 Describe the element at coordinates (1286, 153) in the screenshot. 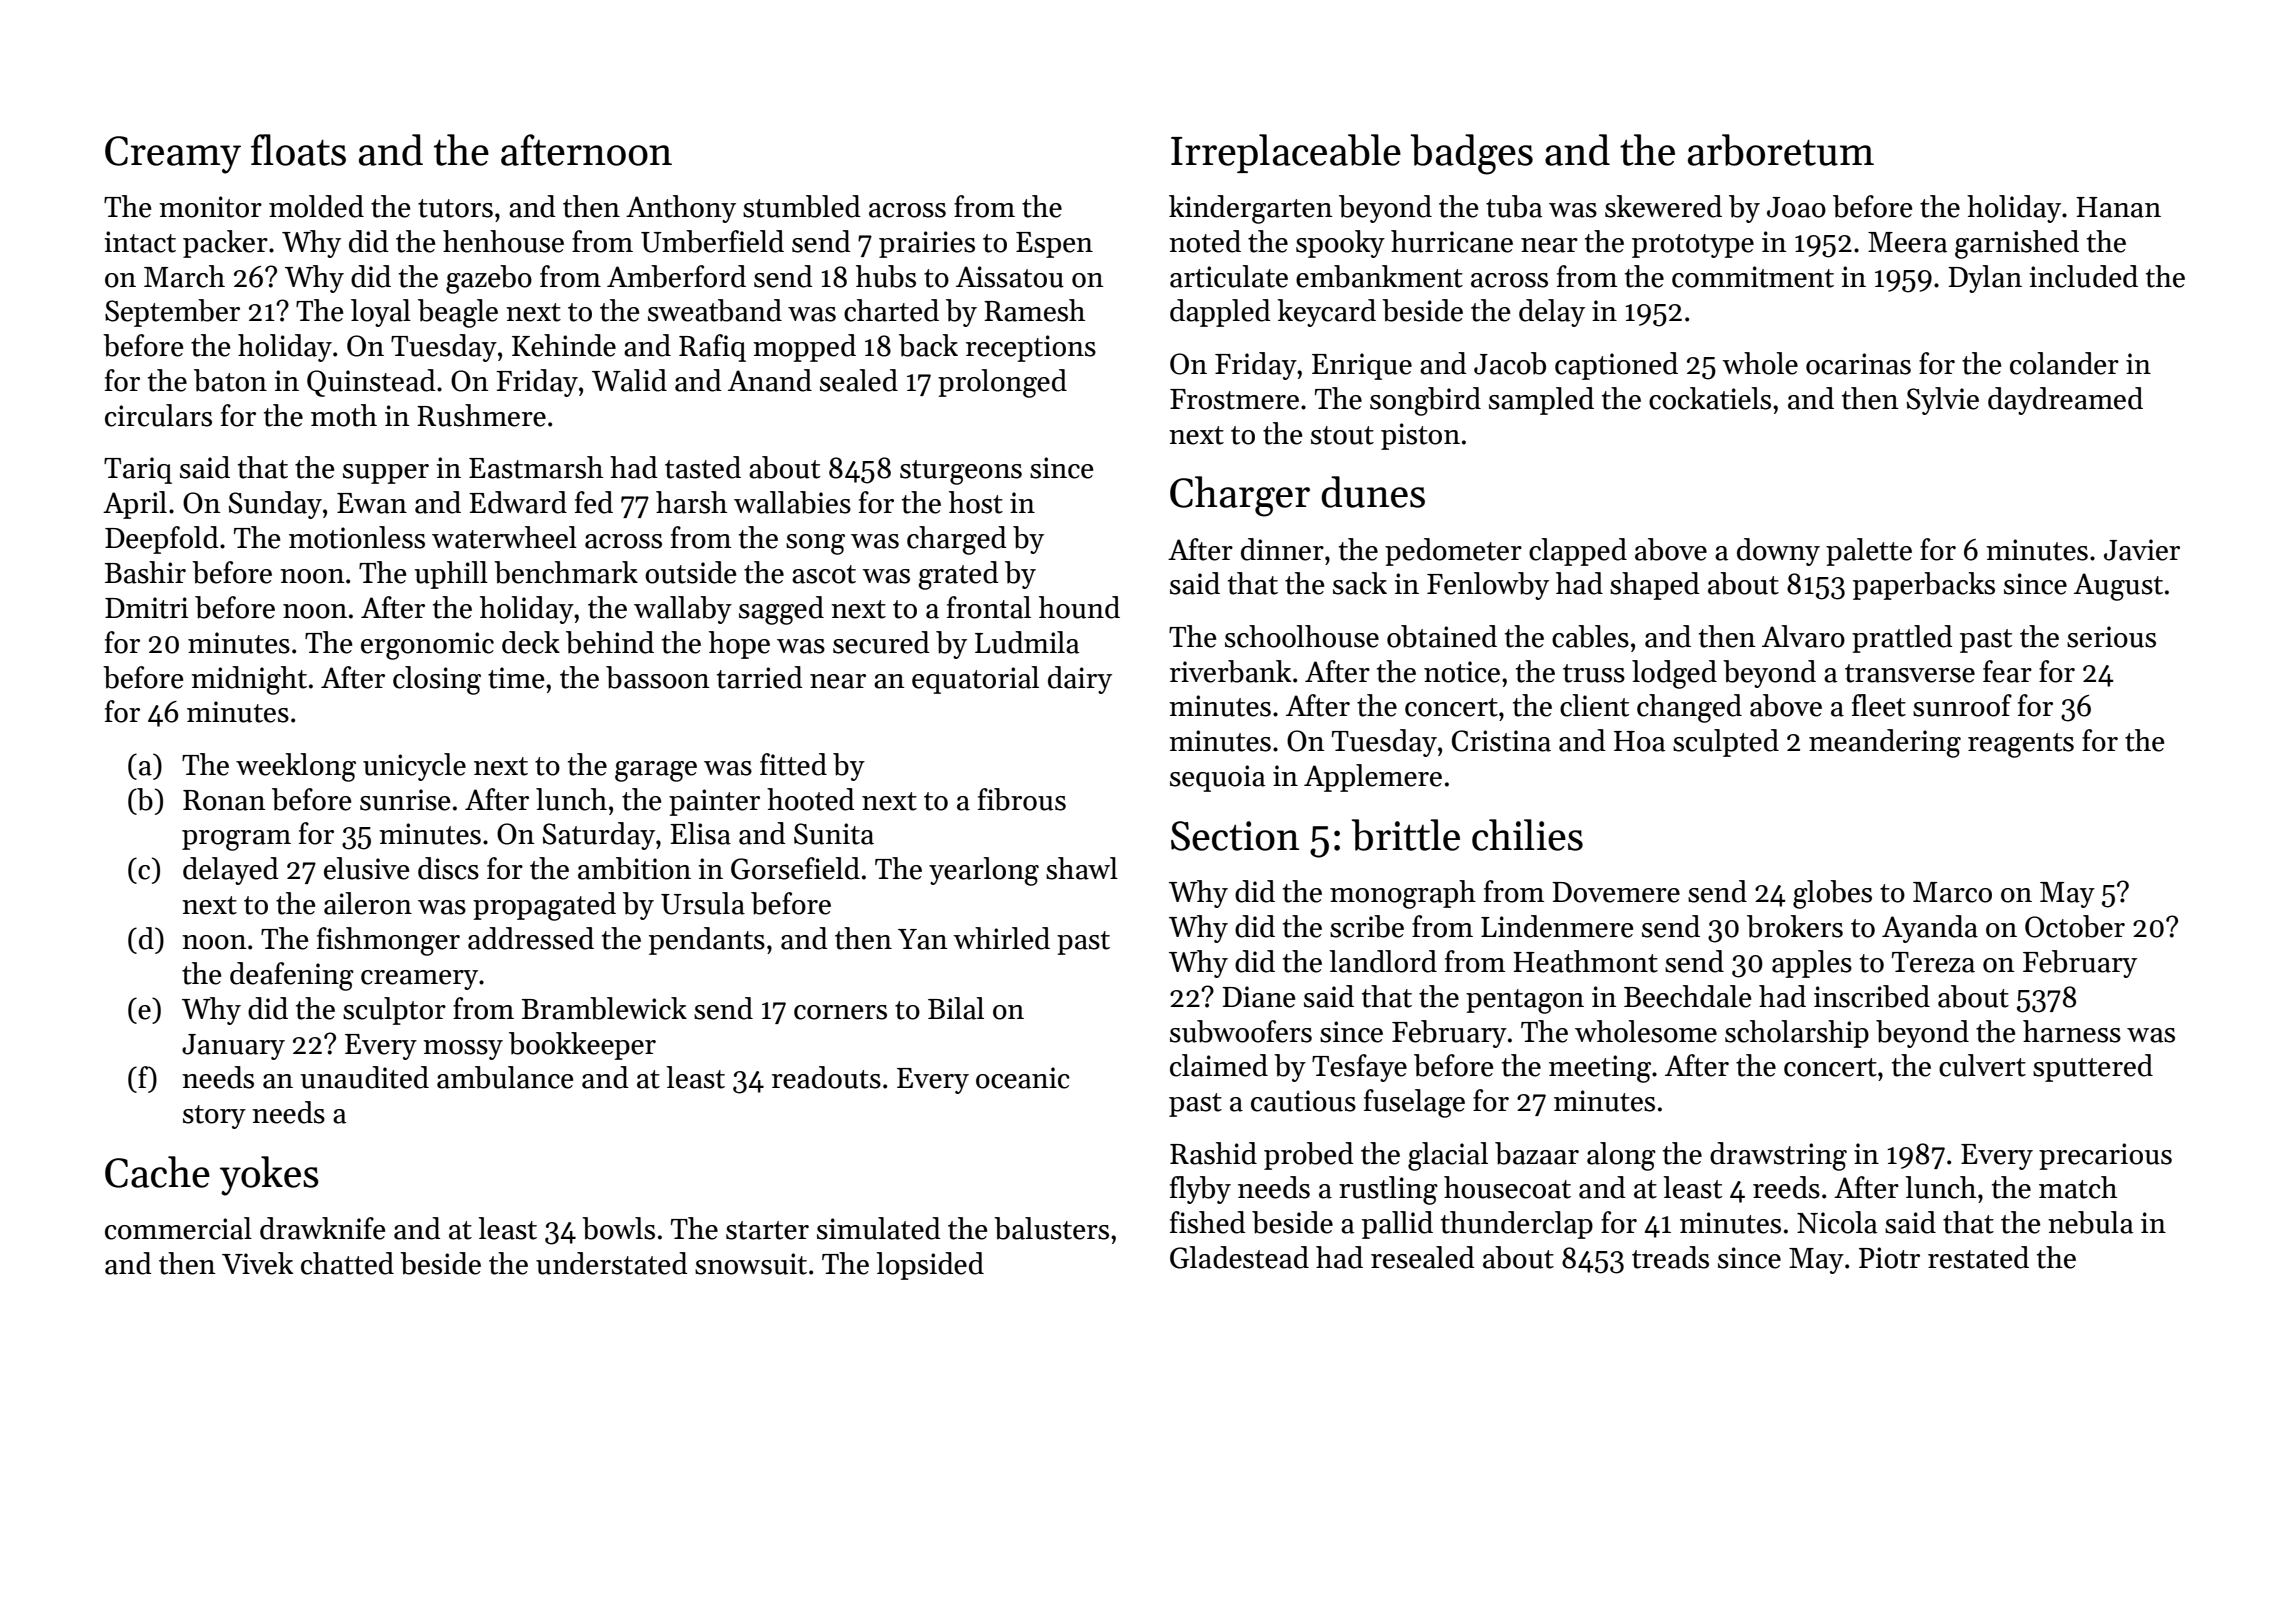

I see `Irreplaceable` at that location.
